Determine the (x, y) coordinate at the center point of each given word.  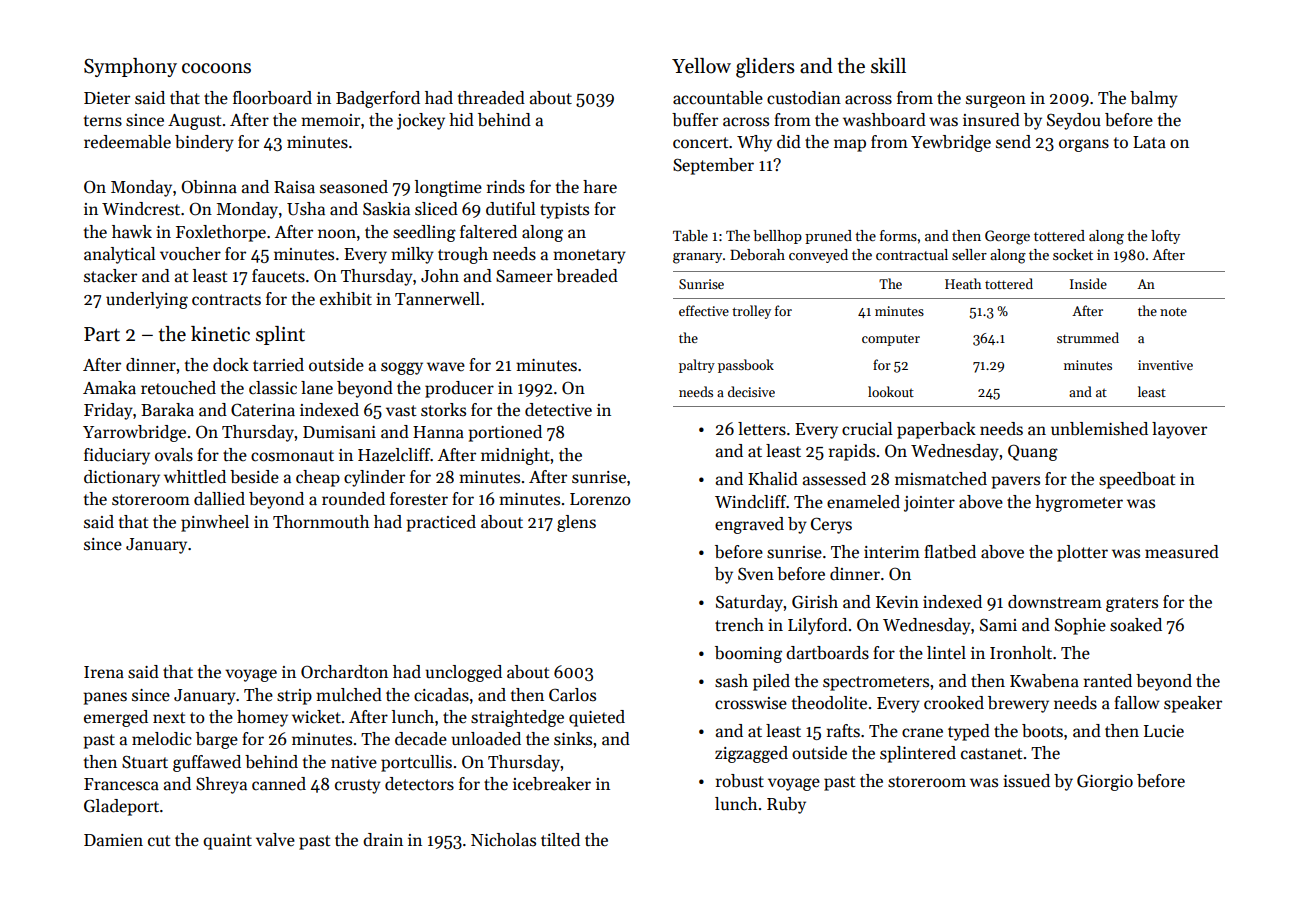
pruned (828, 237)
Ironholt (1021, 653)
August (194, 122)
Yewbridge (951, 143)
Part (102, 334)
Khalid (773, 479)
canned (279, 784)
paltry (697, 366)
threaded (491, 98)
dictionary (122, 478)
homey (262, 718)
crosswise (751, 703)
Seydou (1074, 121)
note (1173, 311)
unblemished (1099, 429)
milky (412, 255)
